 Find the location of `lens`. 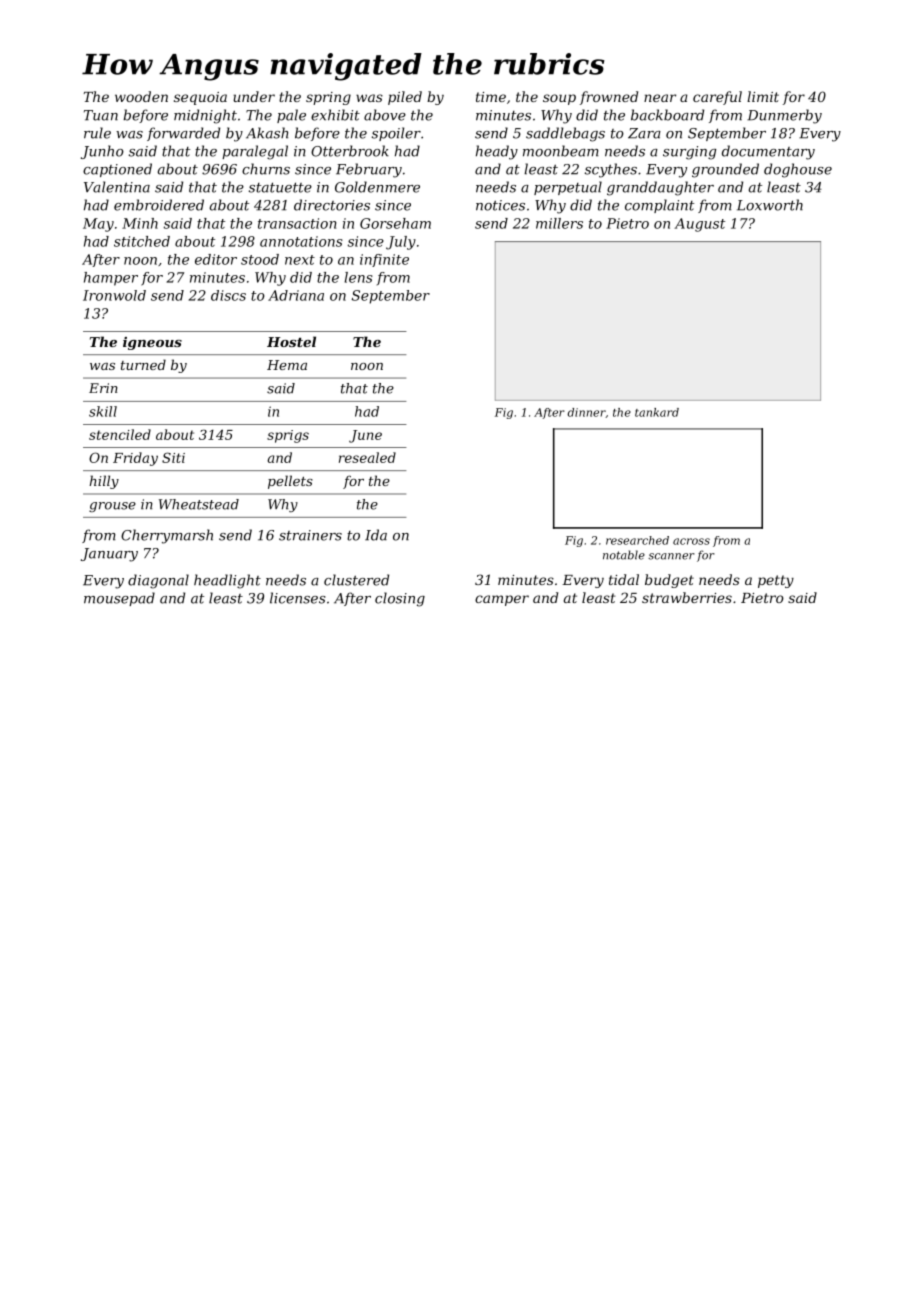

lens is located at coordinates (359, 277).
